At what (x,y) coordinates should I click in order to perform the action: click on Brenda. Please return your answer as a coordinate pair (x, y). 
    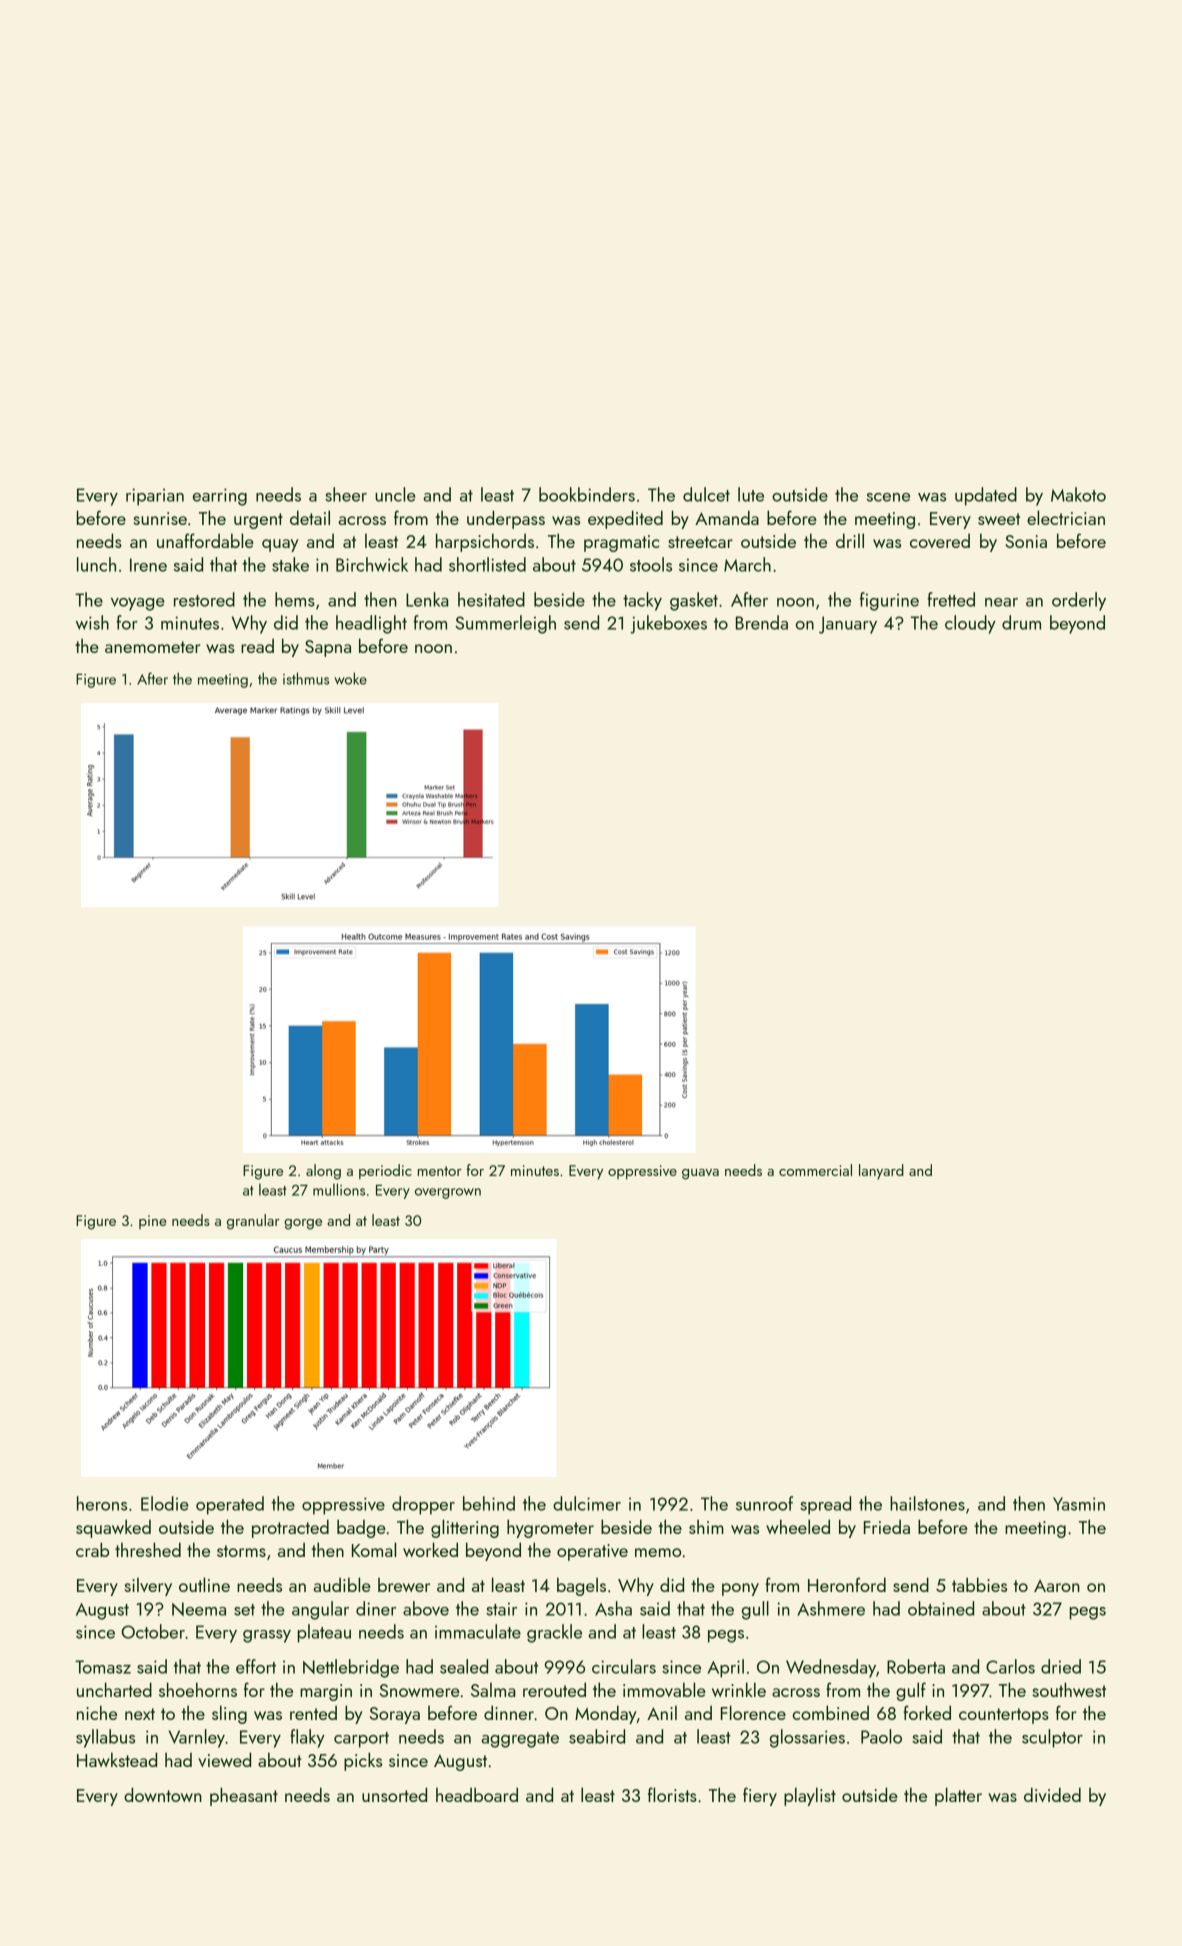
    Looking at the image, I should click on (762, 622).
